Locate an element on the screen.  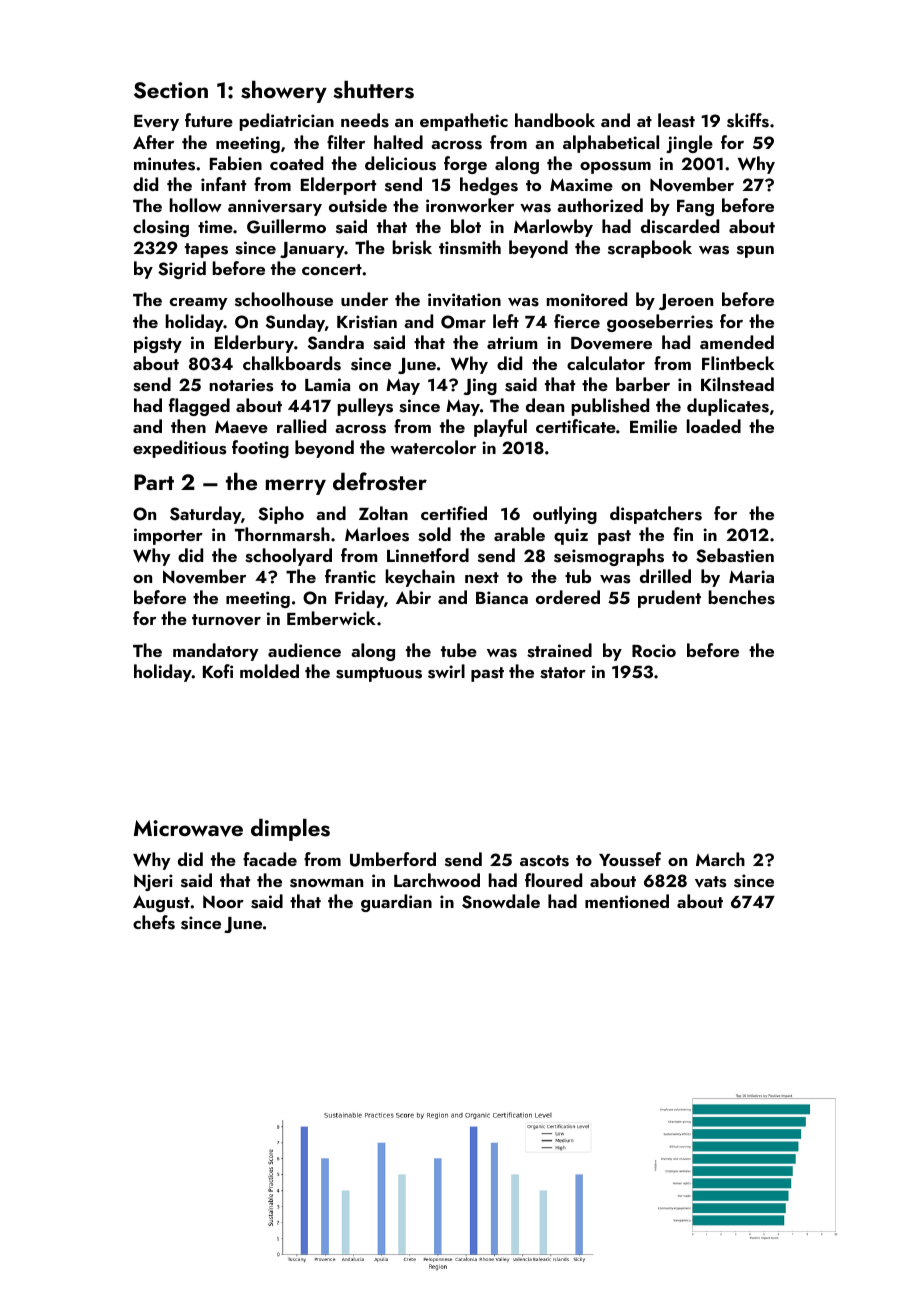
mentioned is located at coordinates (627, 901).
